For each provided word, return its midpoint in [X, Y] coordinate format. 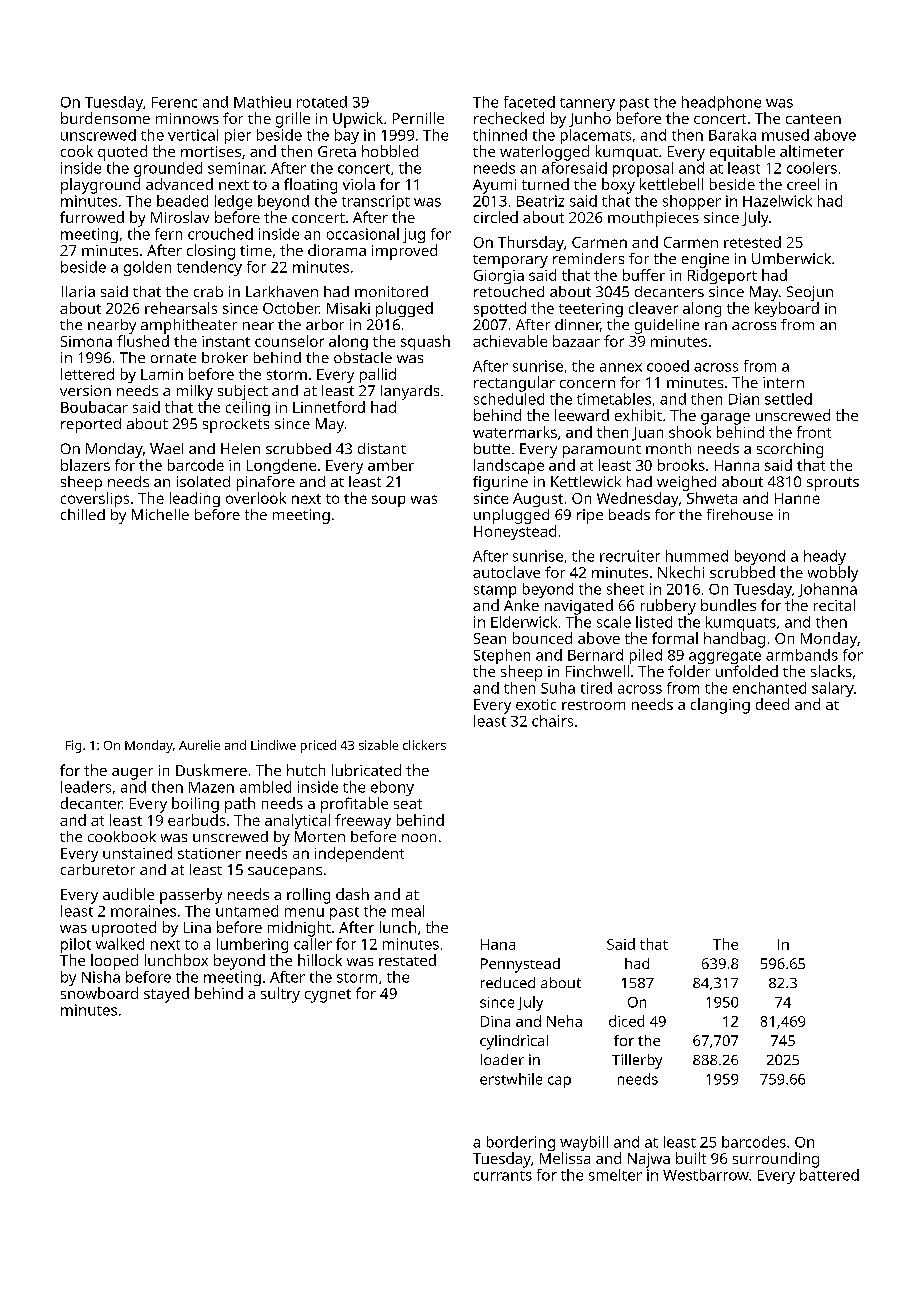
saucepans [285, 873]
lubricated [366, 770]
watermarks [515, 432]
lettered [87, 374]
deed [772, 704]
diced [626, 1021]
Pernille [418, 118]
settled [788, 399]
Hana [498, 944]
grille [293, 120]
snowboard [99, 993]
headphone [721, 103]
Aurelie [199, 745]
